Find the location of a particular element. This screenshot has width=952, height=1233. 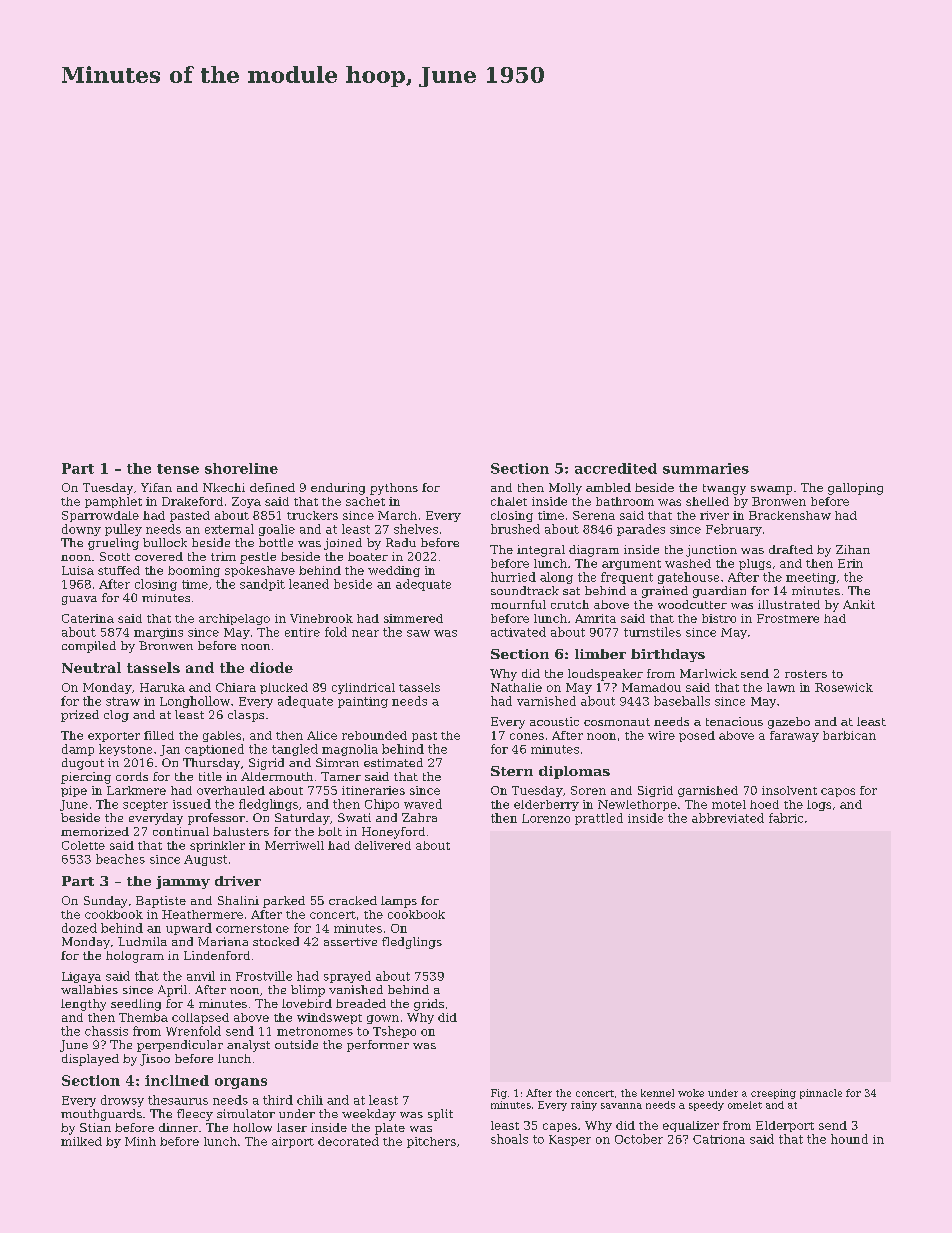

displayed is located at coordinates (90, 1060).
